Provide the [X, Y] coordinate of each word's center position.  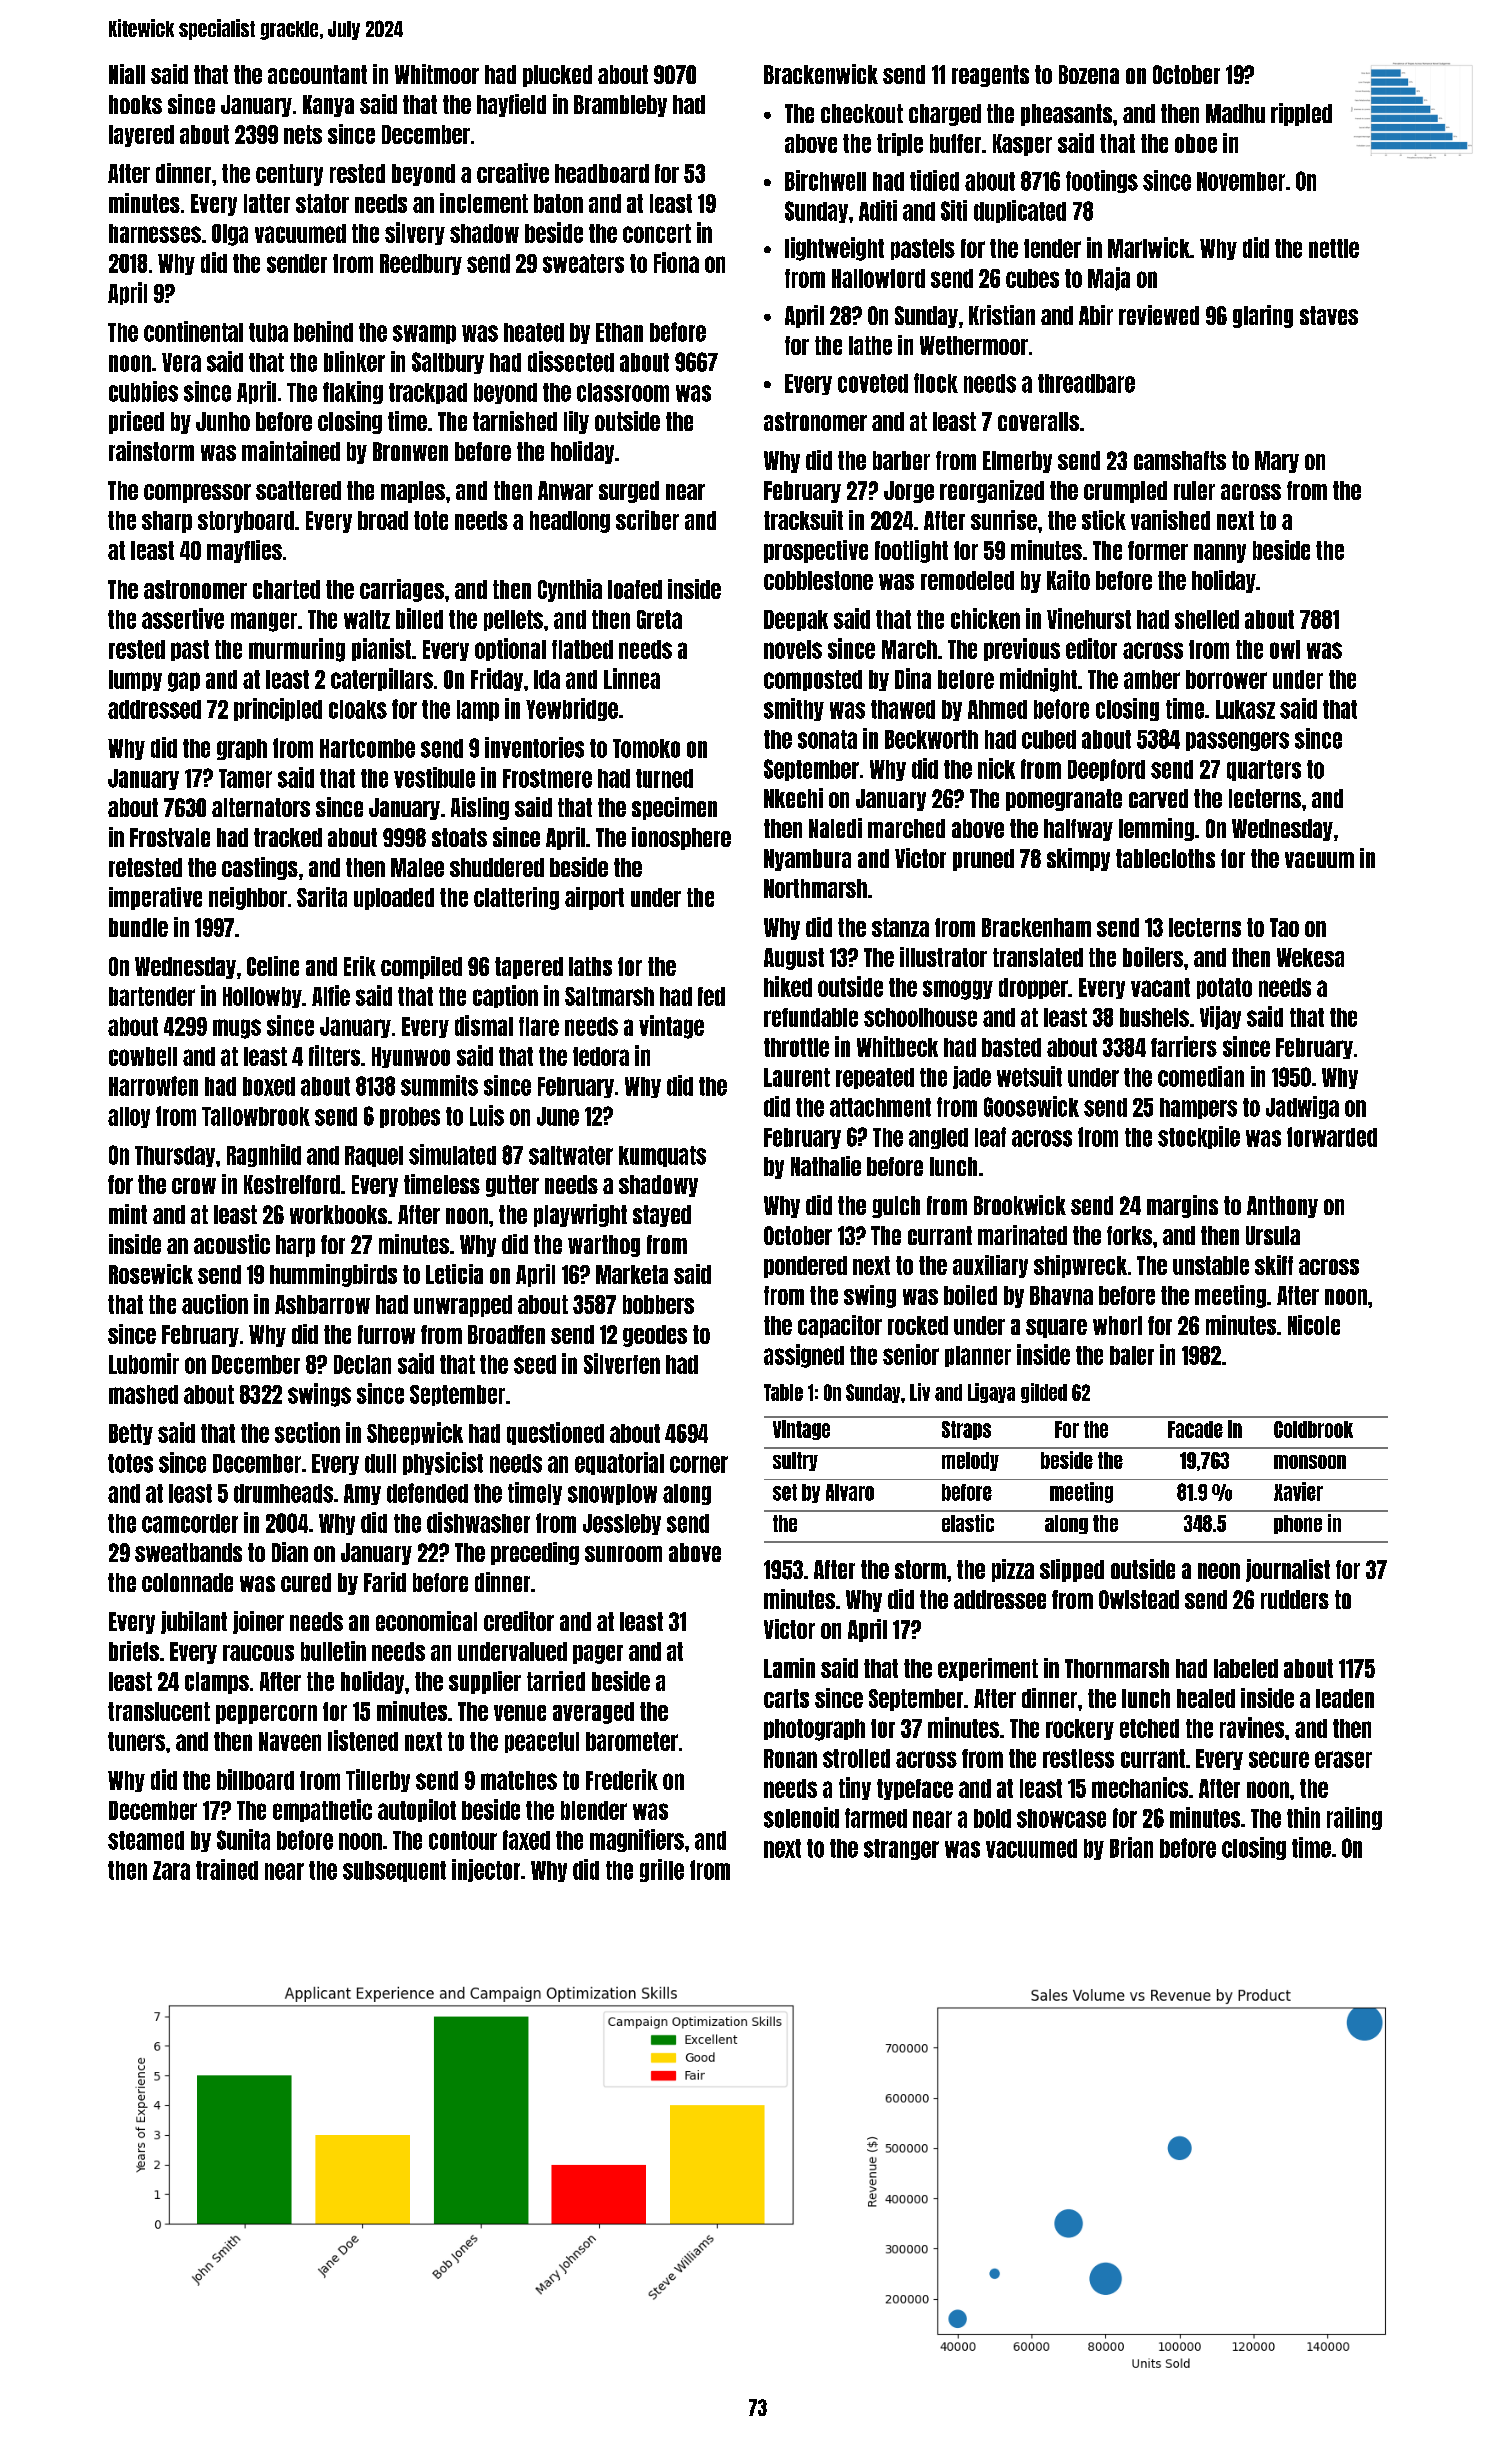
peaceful [542, 1742]
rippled [1301, 114]
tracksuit [803, 520]
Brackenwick [821, 74]
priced [136, 422]
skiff [1274, 1265]
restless [1078, 1758]
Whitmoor [437, 74]
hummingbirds [333, 1275]
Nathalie [826, 1166]
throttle [796, 1047]
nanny [1220, 553]
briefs [134, 1651]
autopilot [417, 1810]
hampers [1198, 1108]
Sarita [322, 897]
